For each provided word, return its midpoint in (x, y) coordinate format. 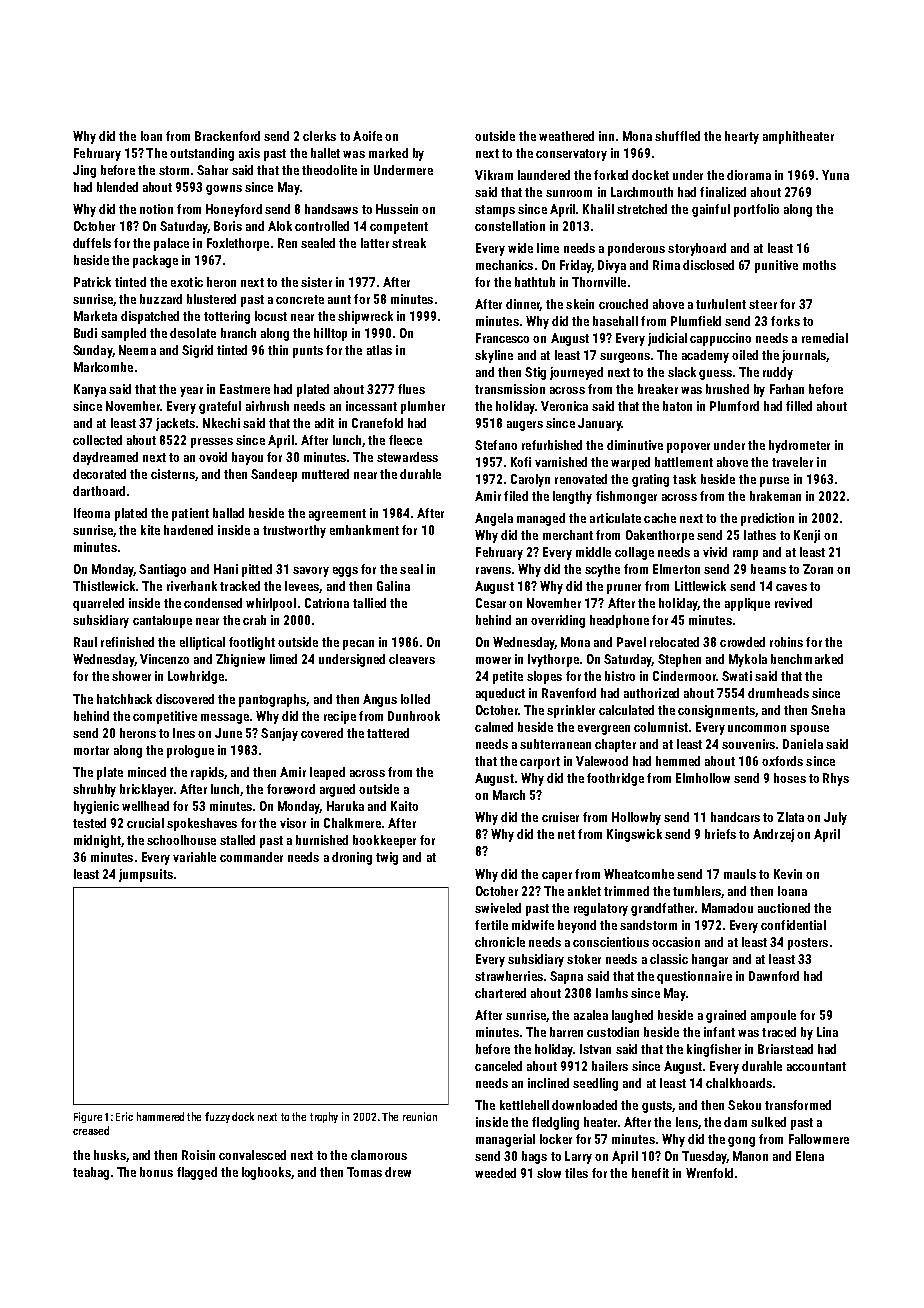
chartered (500, 993)
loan (151, 136)
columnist (661, 727)
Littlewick (700, 586)
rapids (207, 773)
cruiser (560, 817)
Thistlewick (104, 586)
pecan (358, 645)
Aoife (367, 136)
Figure (88, 1117)
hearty (742, 137)
